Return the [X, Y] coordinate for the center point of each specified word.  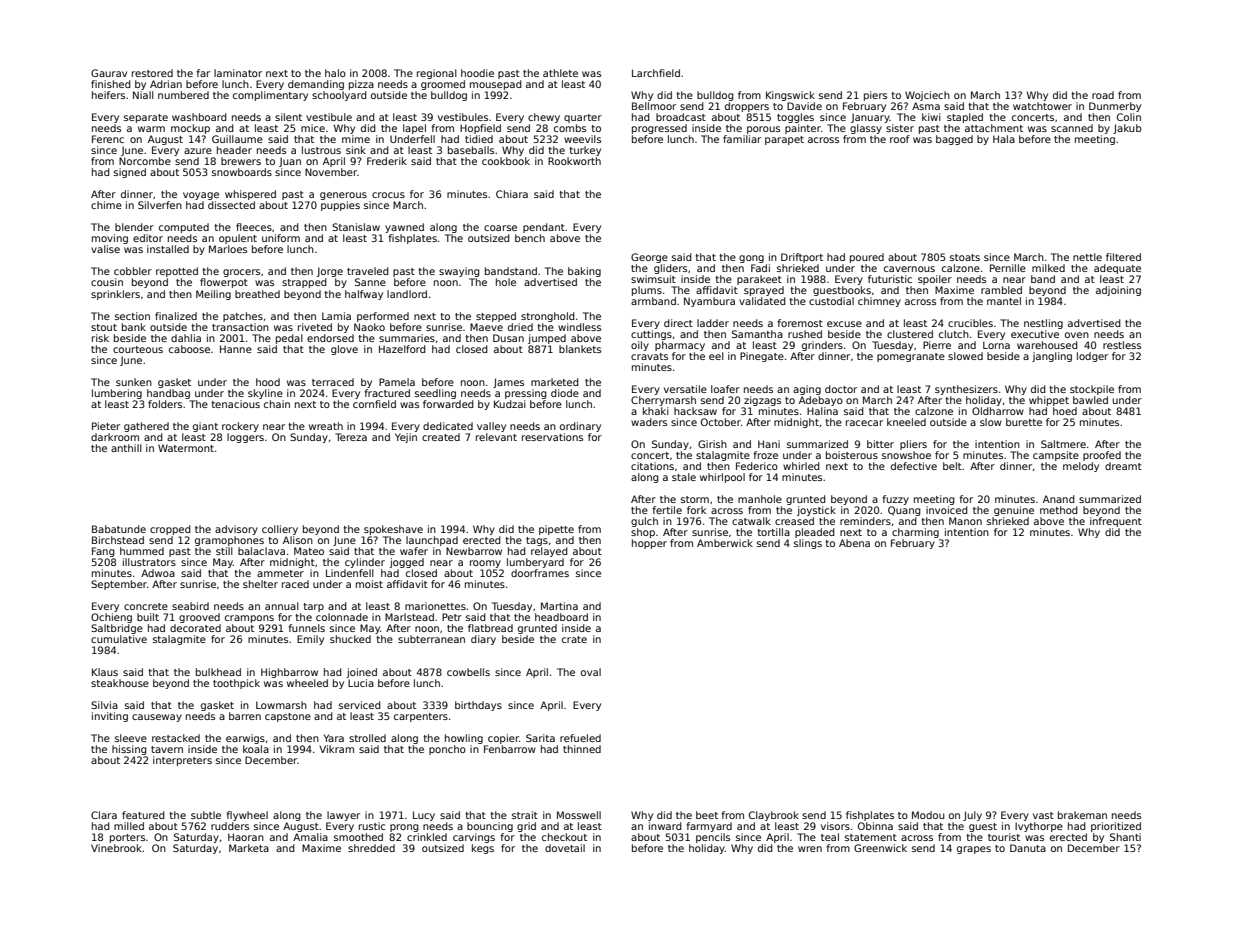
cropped [170, 530]
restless [1122, 345]
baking [584, 272]
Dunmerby [1115, 107]
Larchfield [656, 73]
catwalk [751, 521]
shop [643, 533]
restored [152, 73]
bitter [880, 444]
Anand [1059, 499]
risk [100, 338]
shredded [371, 848]
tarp [313, 607]
